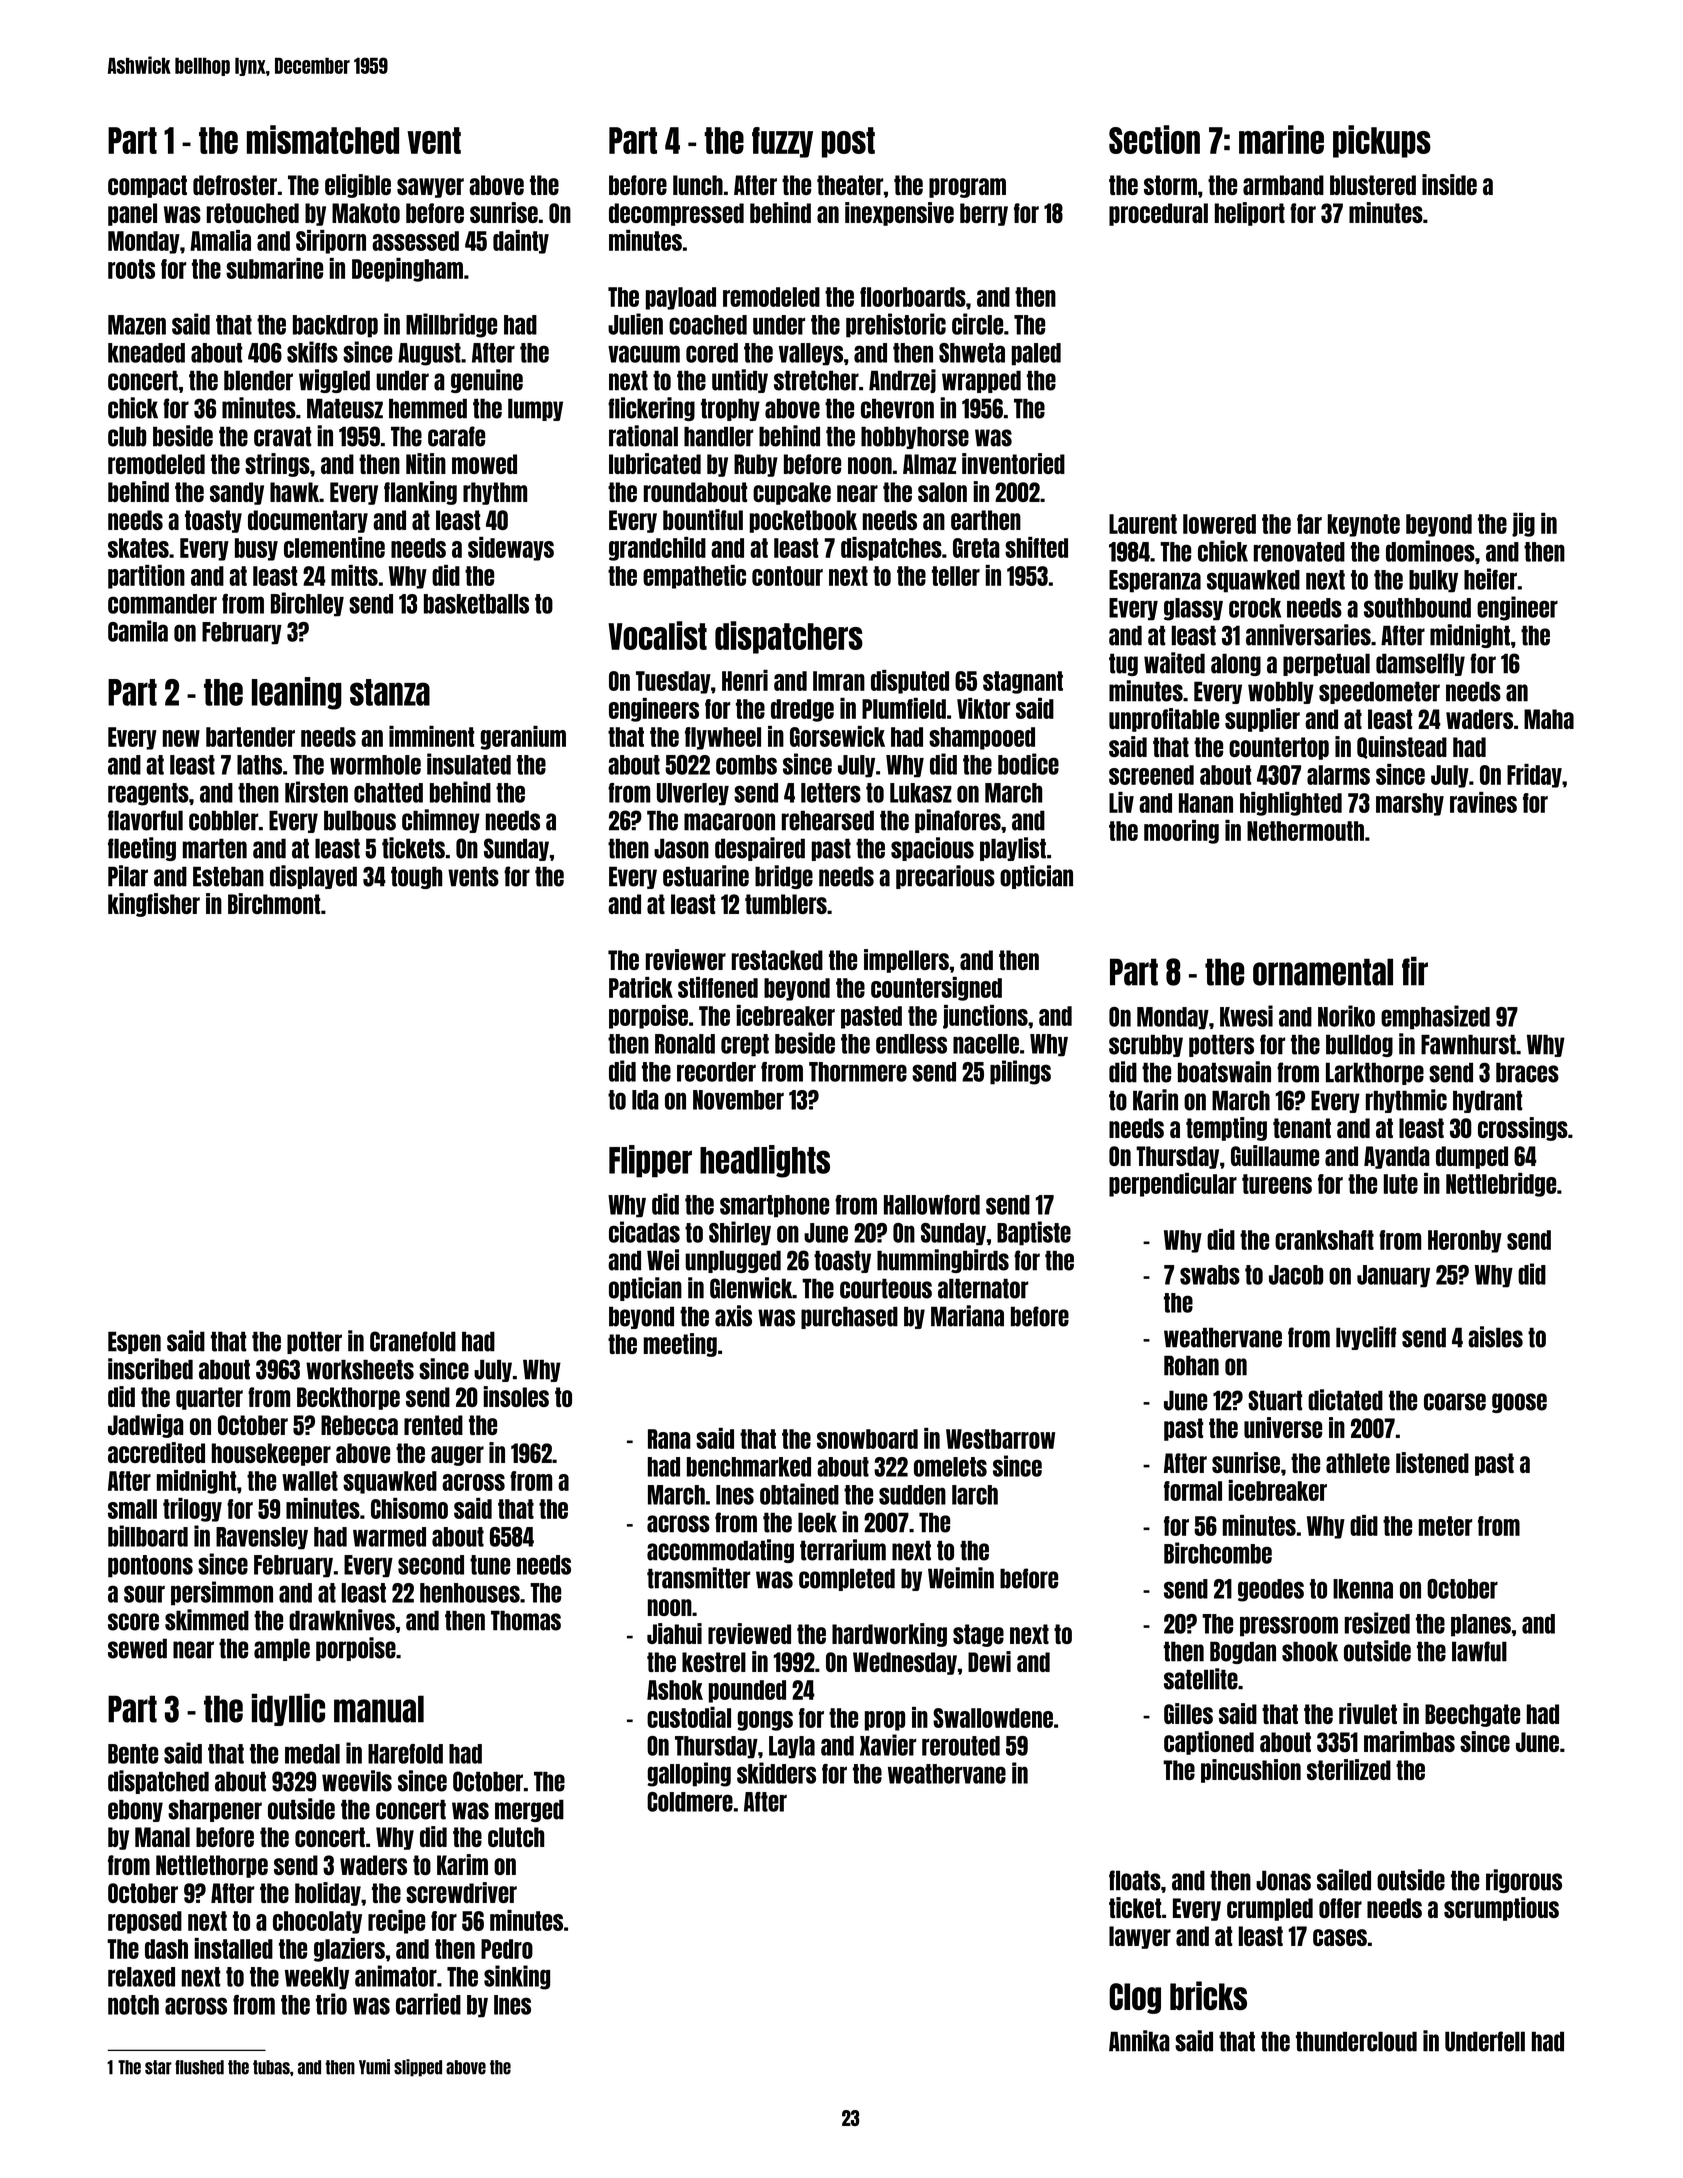 The height and width of the document is (2178, 1683). Describe the element at coordinates (1472, 1715) in the document. I see `Beechgate` at that location.
